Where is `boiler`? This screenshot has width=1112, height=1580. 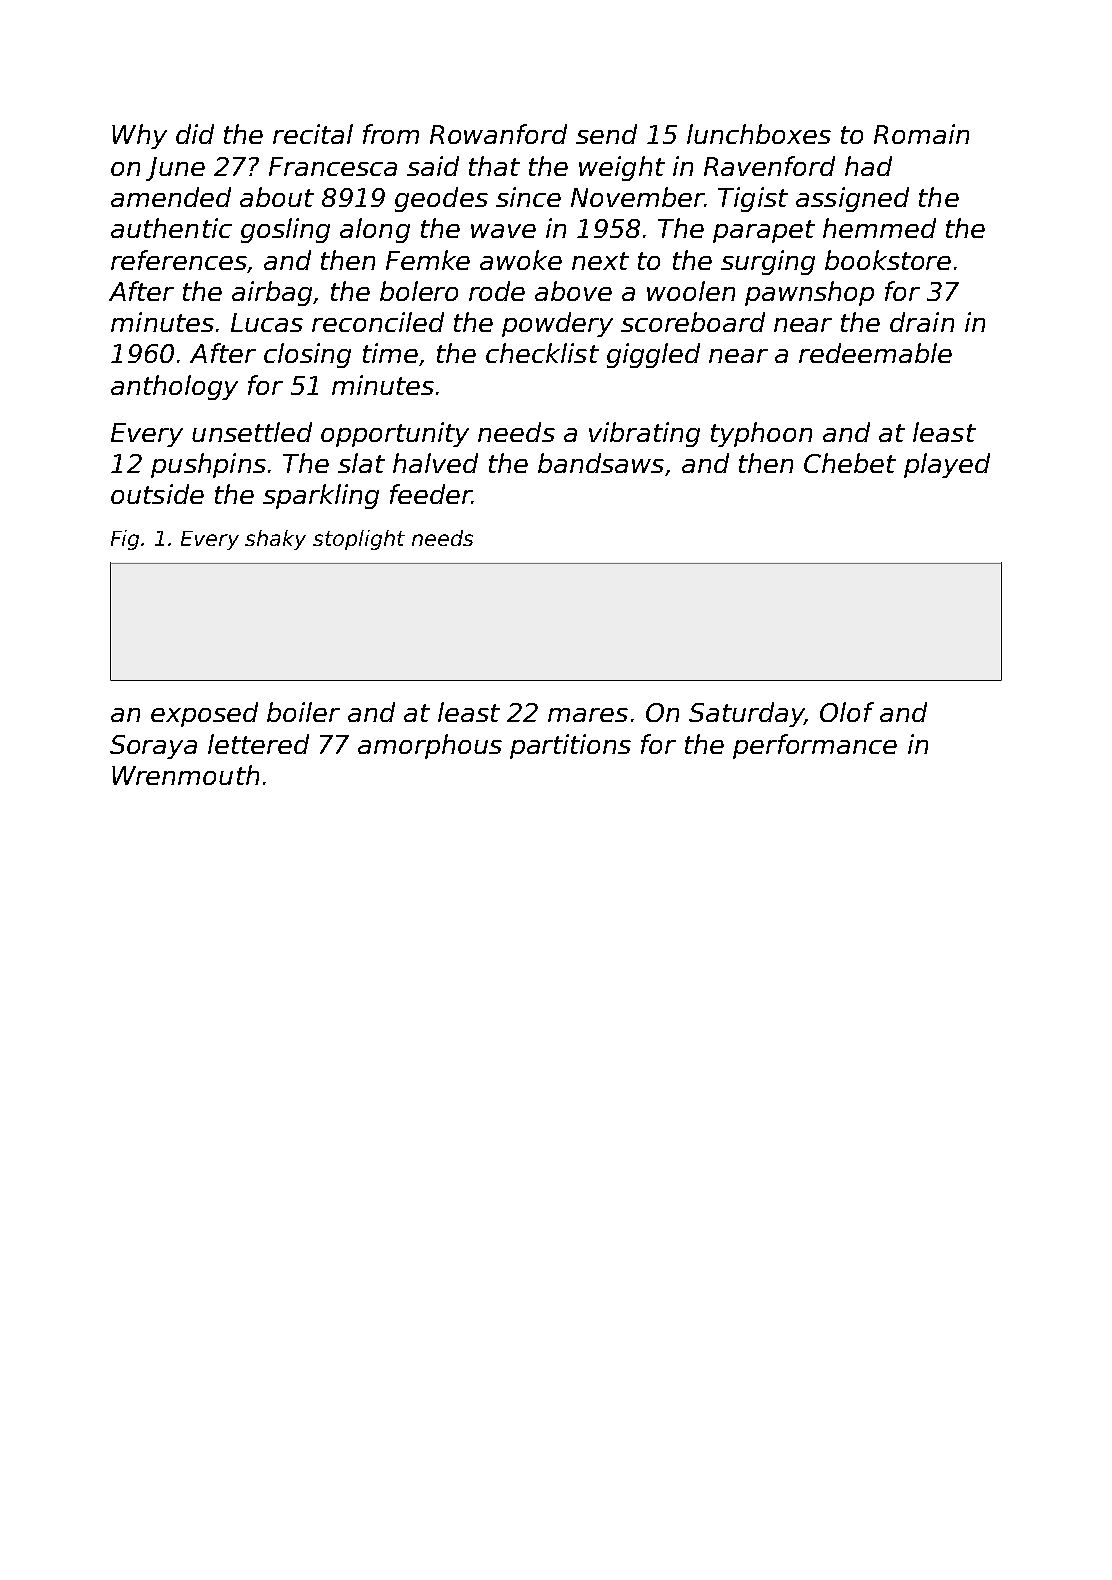
boiler is located at coordinates (303, 712).
